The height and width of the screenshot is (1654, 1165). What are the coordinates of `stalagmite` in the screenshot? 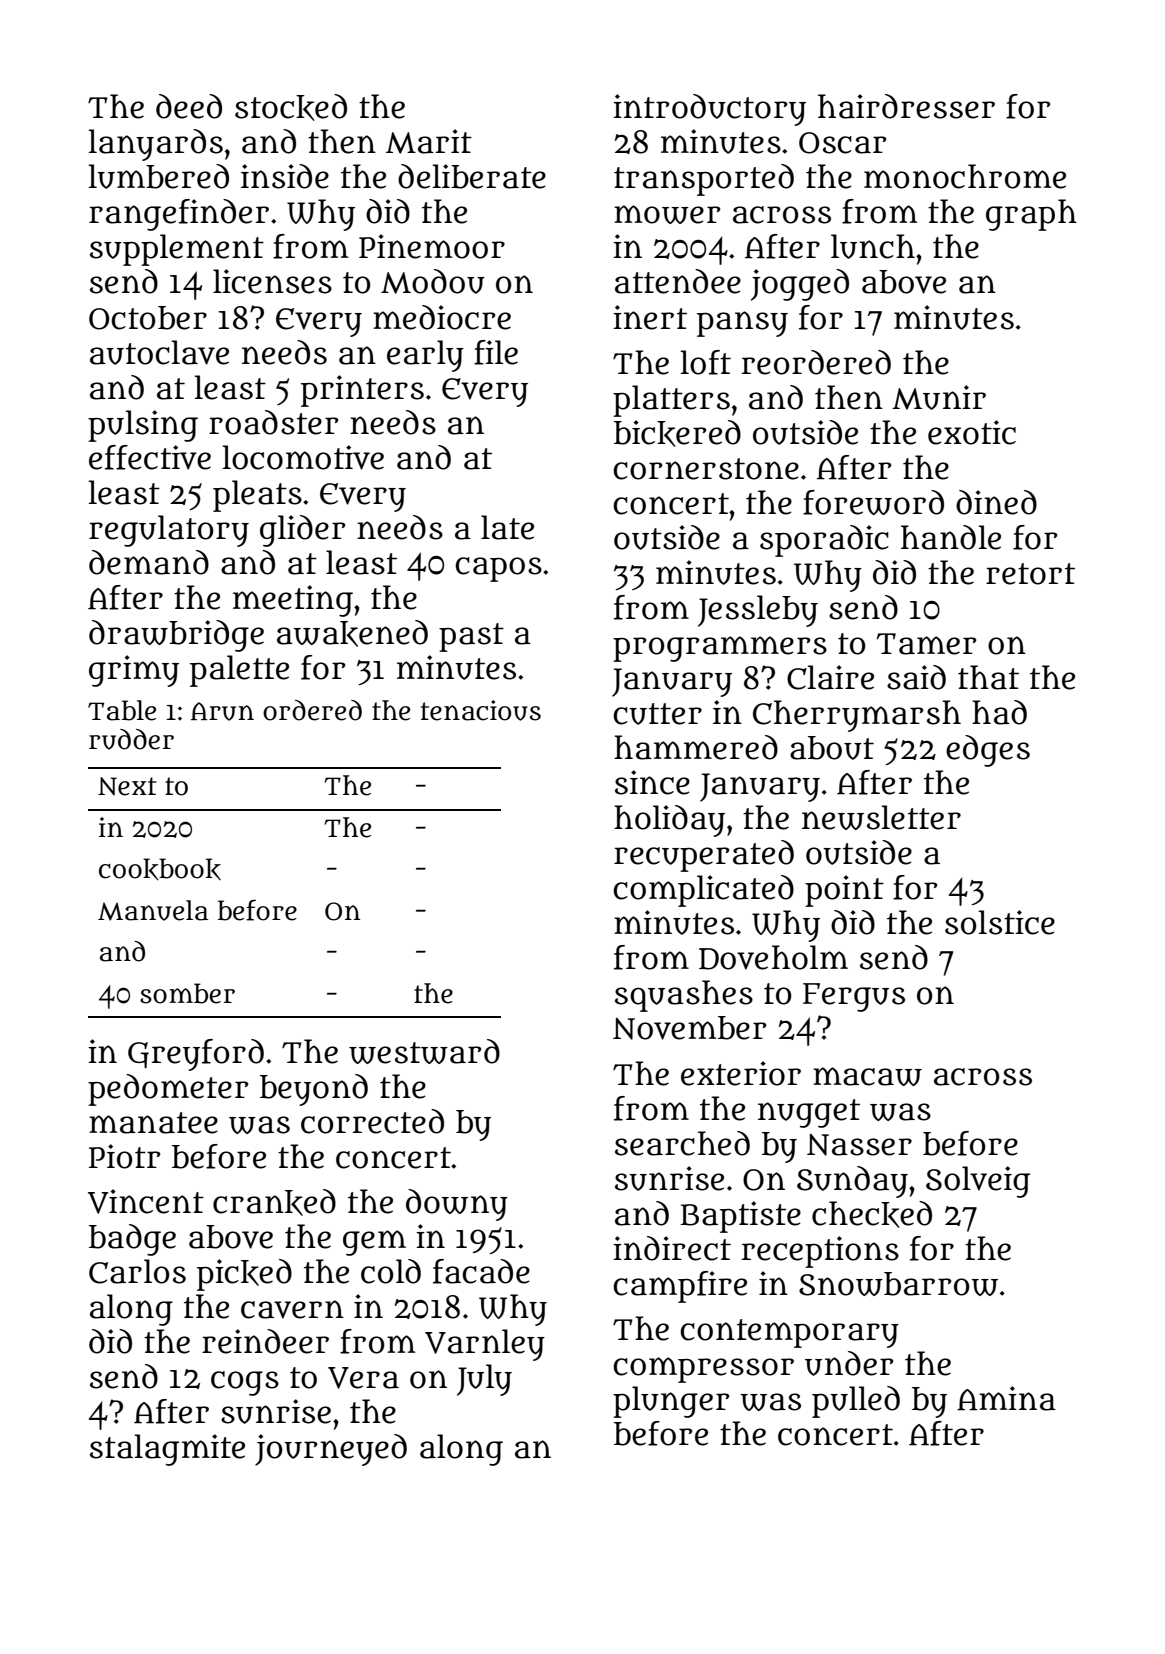 It's located at (167, 1450).
